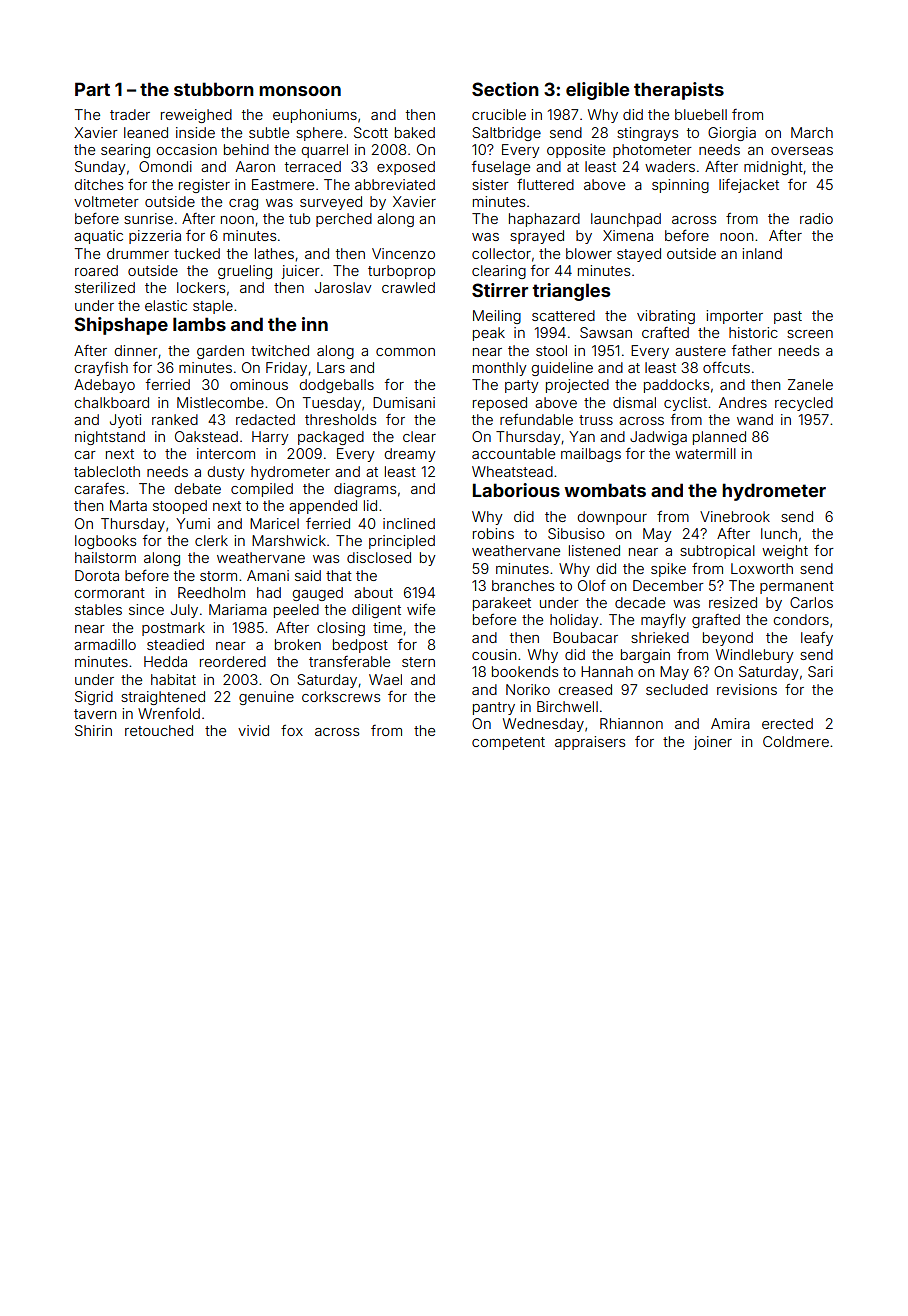 The width and height of the page is (908, 1316). What do you see at coordinates (670, 166) in the page?
I see `waders` at bounding box center [670, 166].
